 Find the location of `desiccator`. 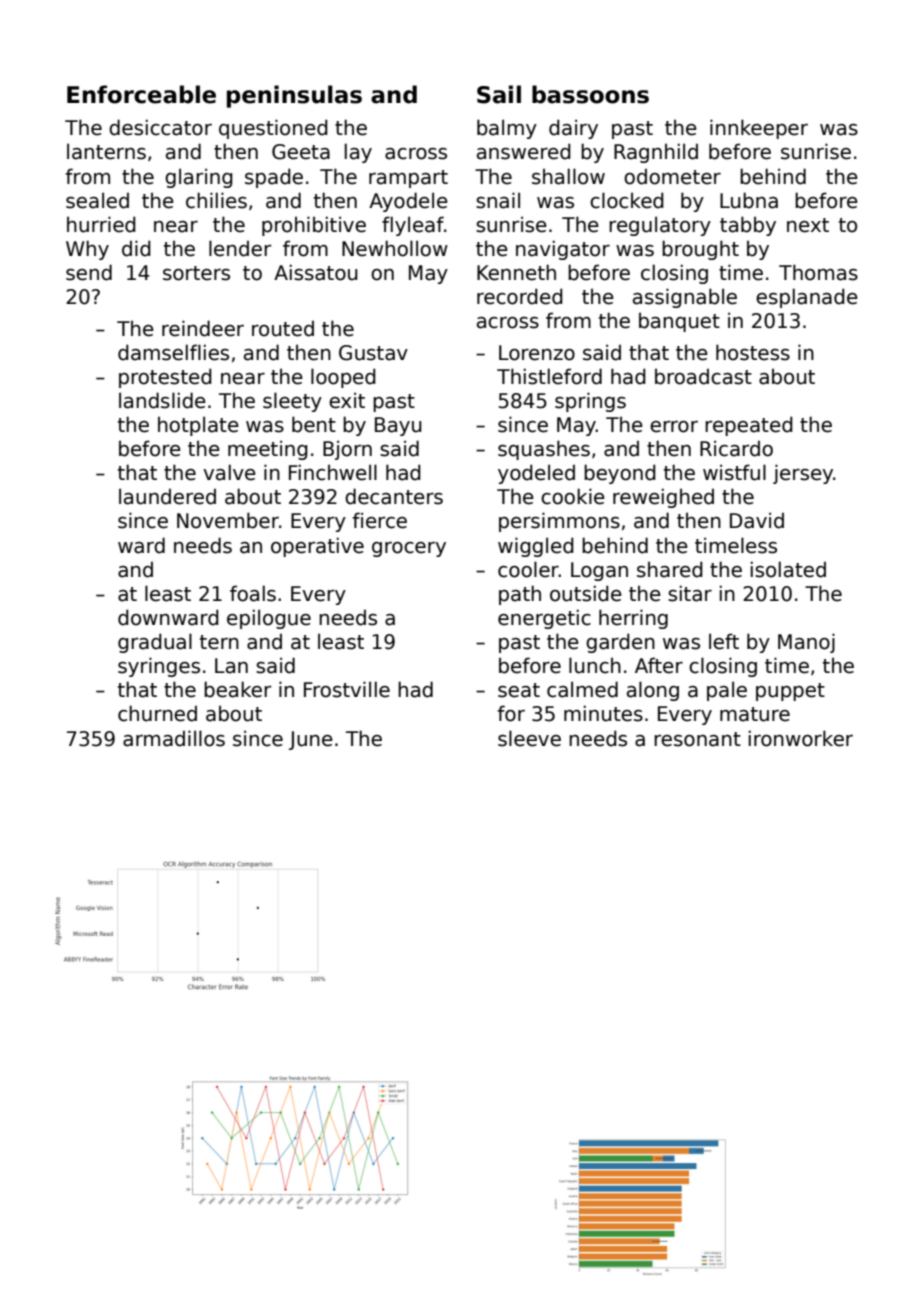

desiccator is located at coordinates (160, 127).
